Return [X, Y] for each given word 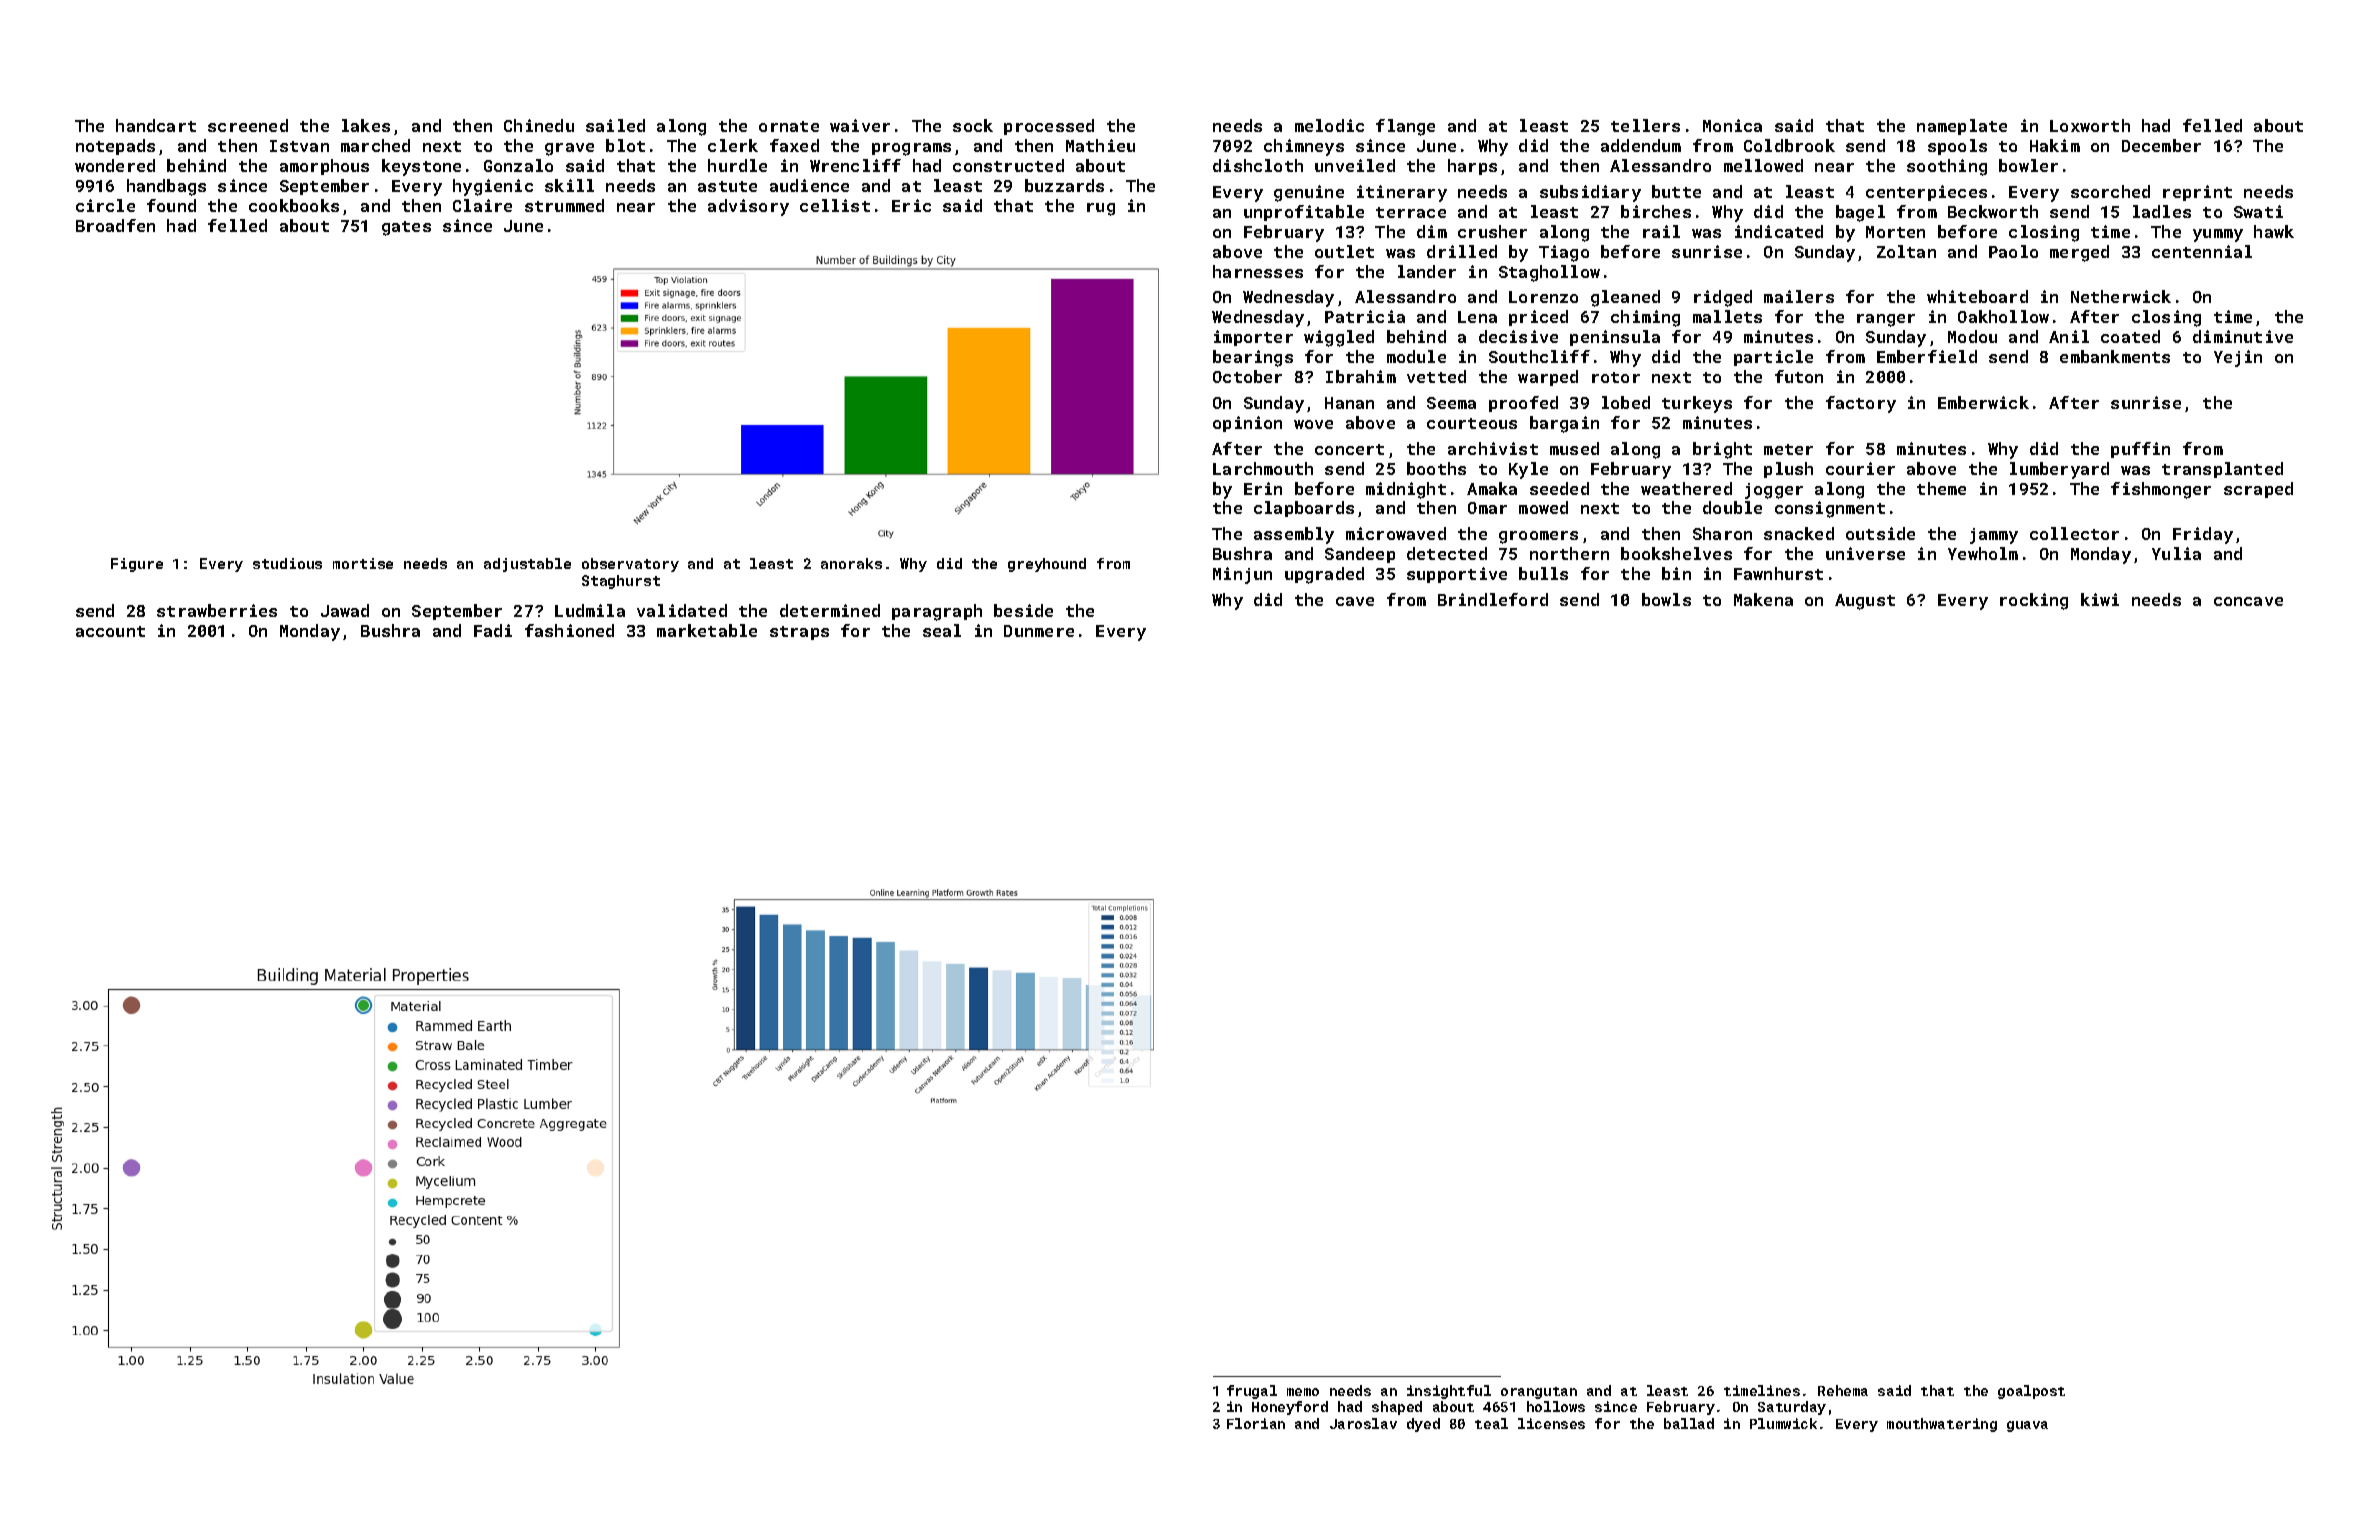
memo [1303, 1392]
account [110, 631]
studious [287, 563]
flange [1405, 127]
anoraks [851, 563]
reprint [2197, 193]
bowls [1666, 599]
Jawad [345, 610]
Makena [1763, 599]
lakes [366, 125]
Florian [1256, 1423]
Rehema [1843, 1390]
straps [799, 633]
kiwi [2100, 599]
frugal [1252, 1392]
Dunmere [1039, 631]
